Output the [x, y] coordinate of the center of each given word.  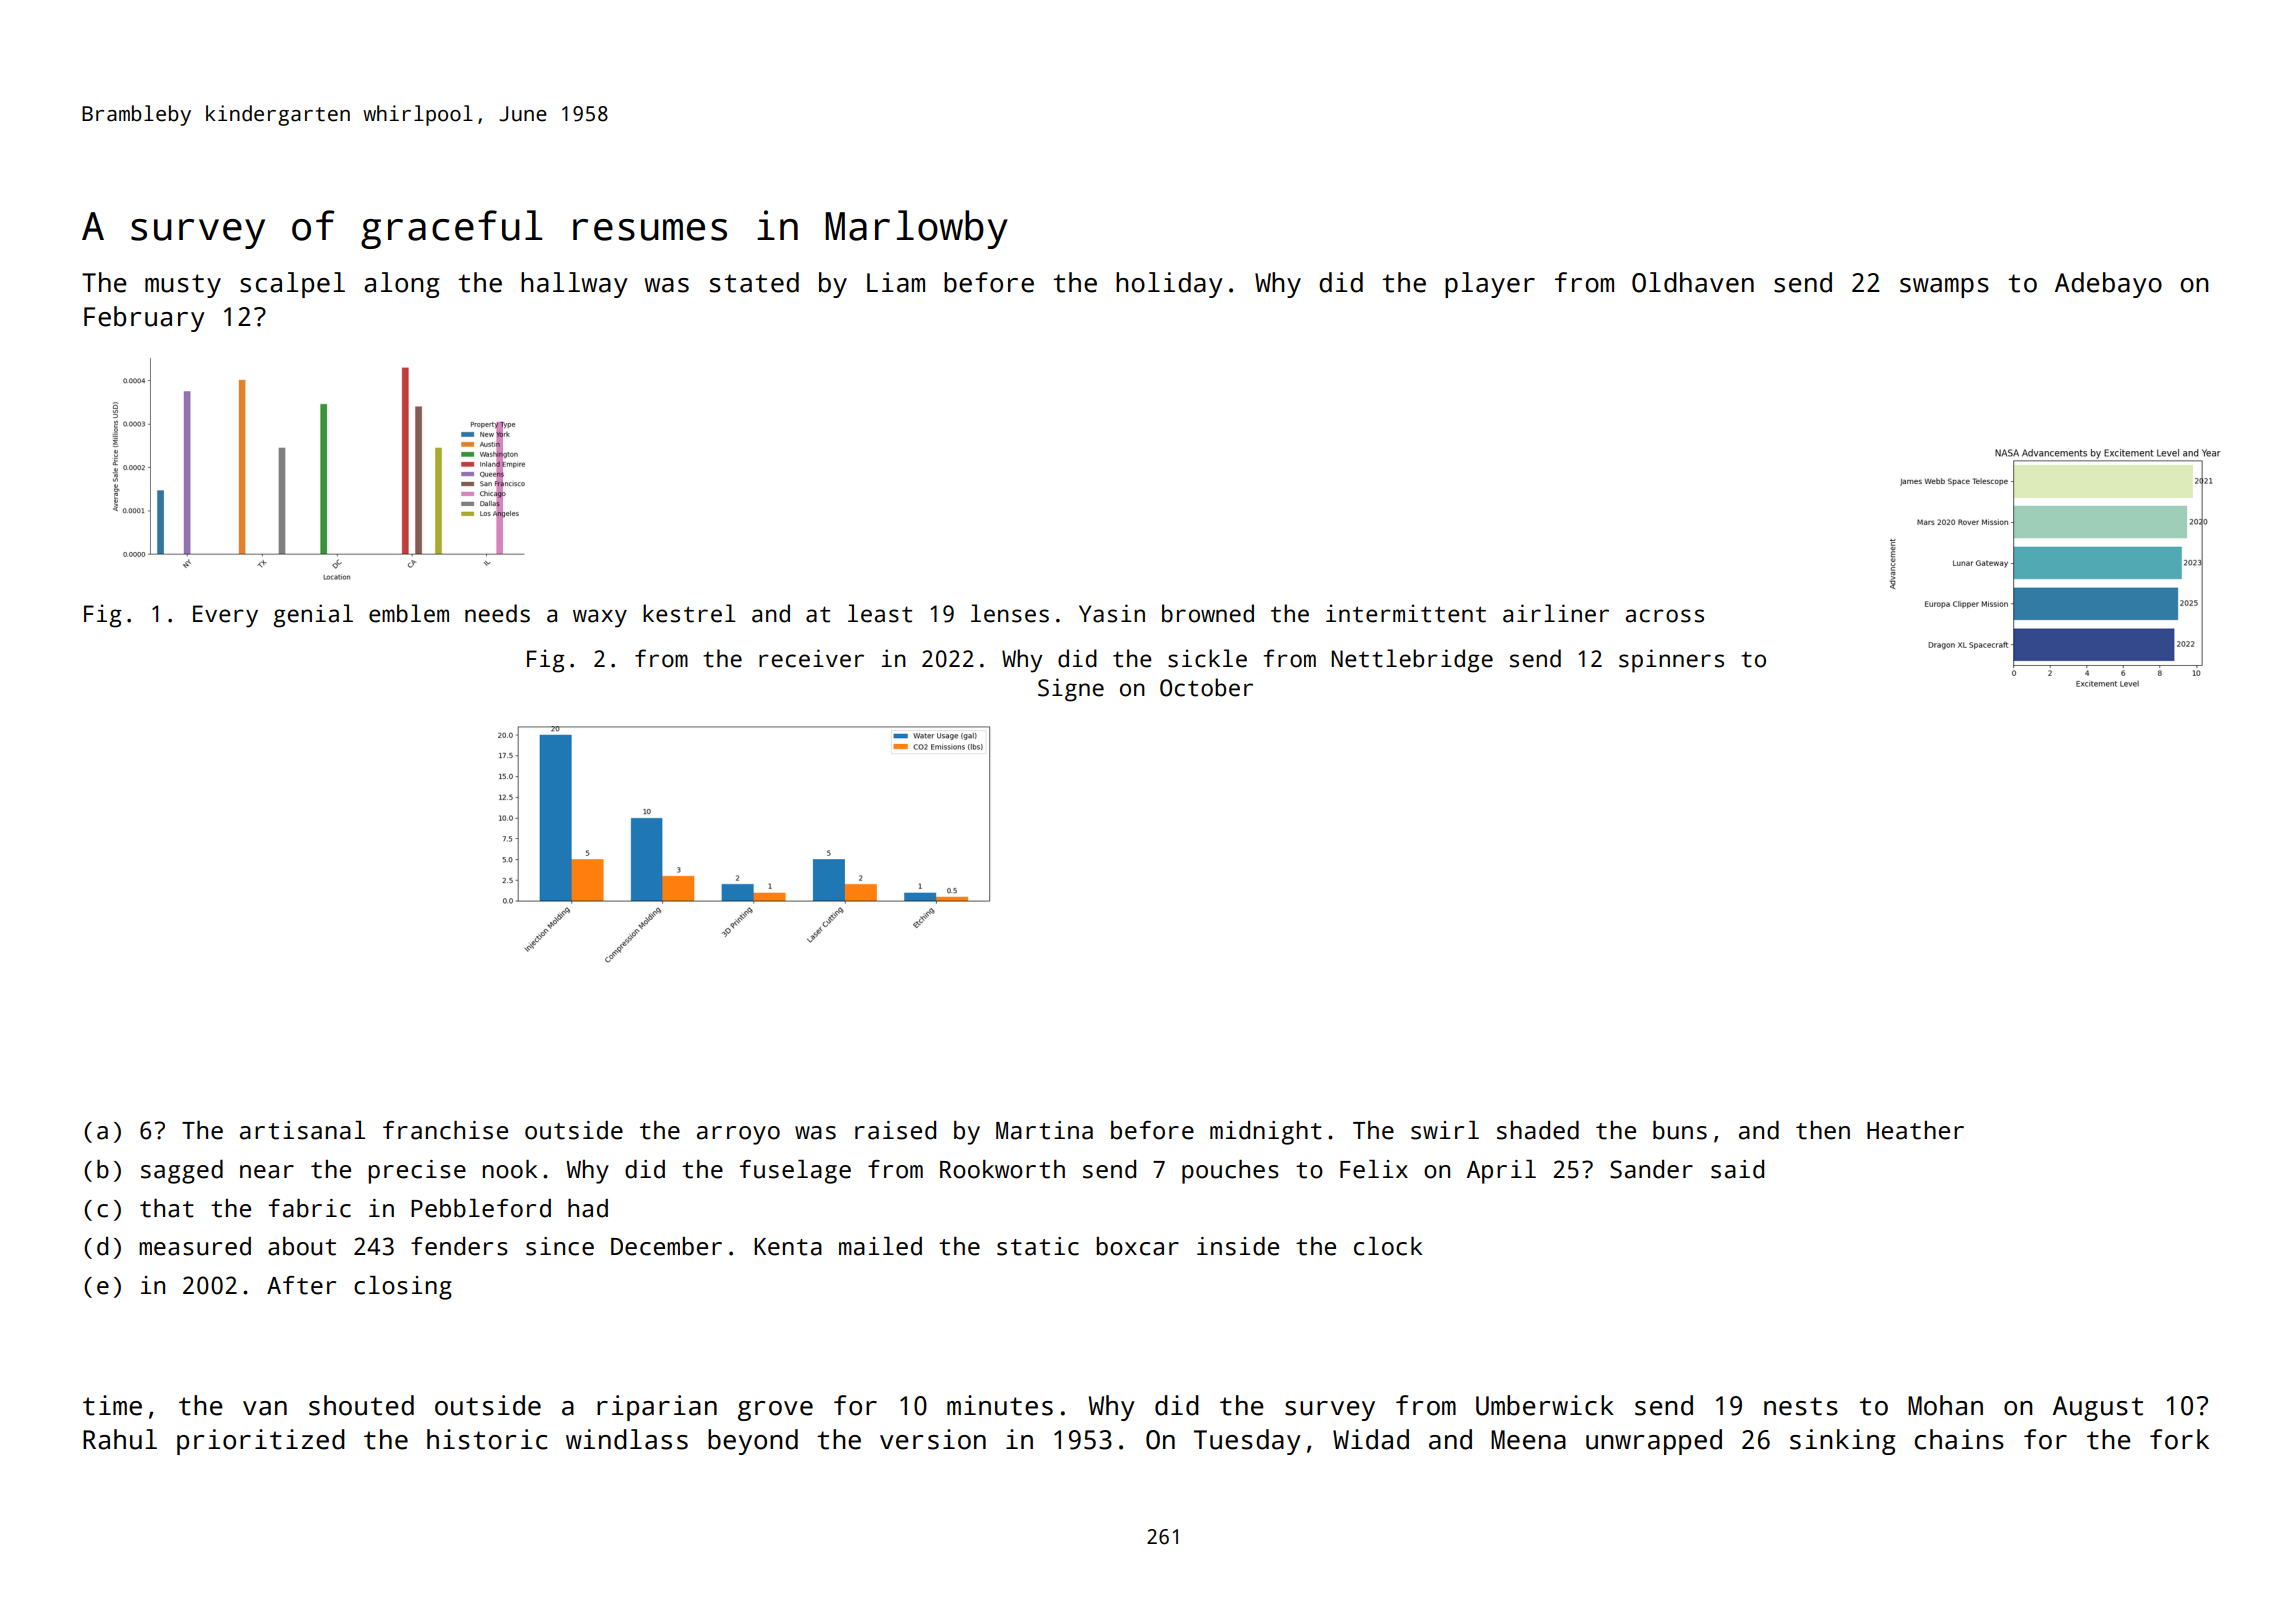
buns [1680, 1130]
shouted [361, 1405]
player [1490, 285]
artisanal [302, 1130]
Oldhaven [1693, 282]
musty [183, 286]
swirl [1445, 1130]
